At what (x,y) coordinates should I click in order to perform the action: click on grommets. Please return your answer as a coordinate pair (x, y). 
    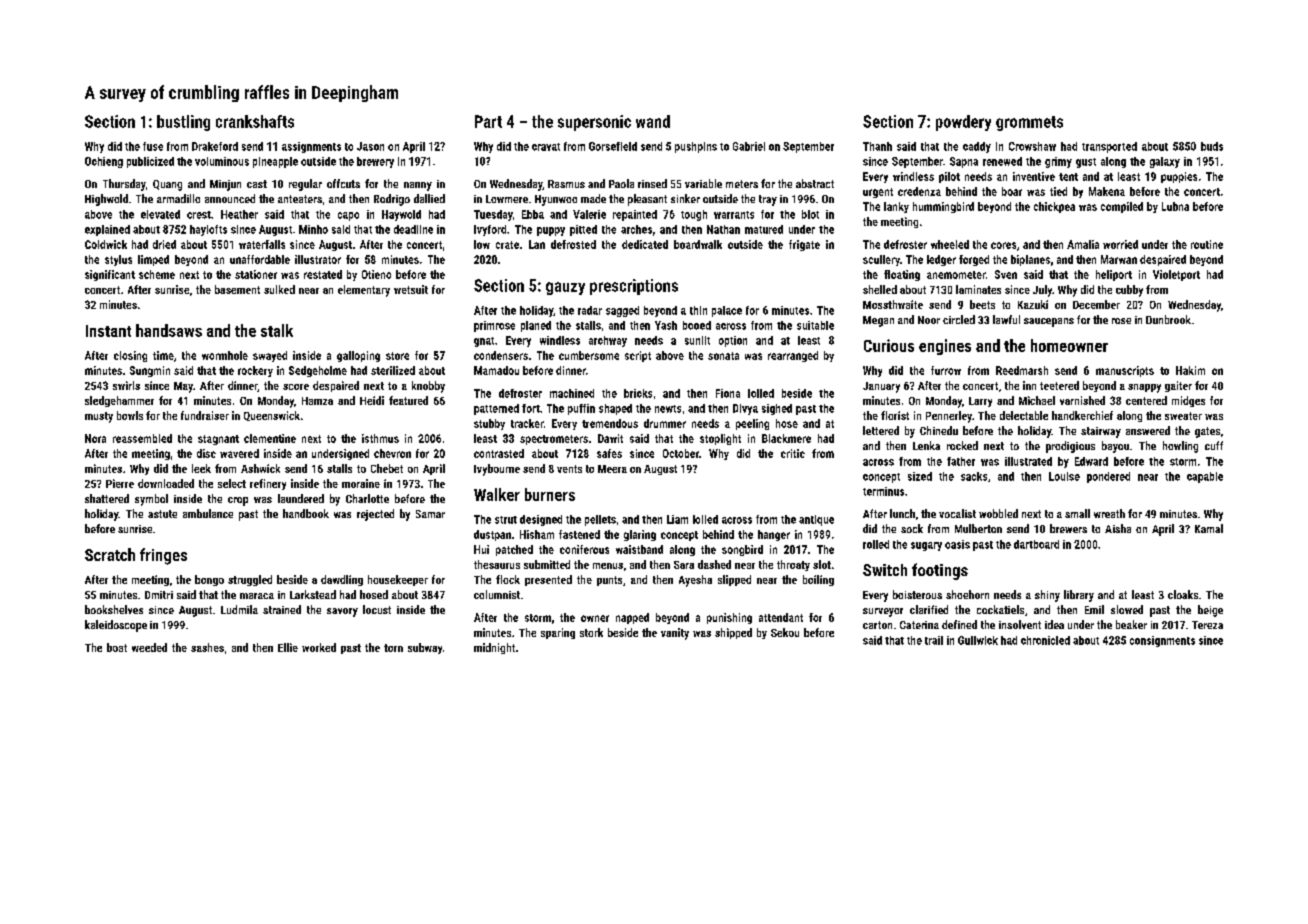
    Looking at the image, I should click on (1029, 123).
